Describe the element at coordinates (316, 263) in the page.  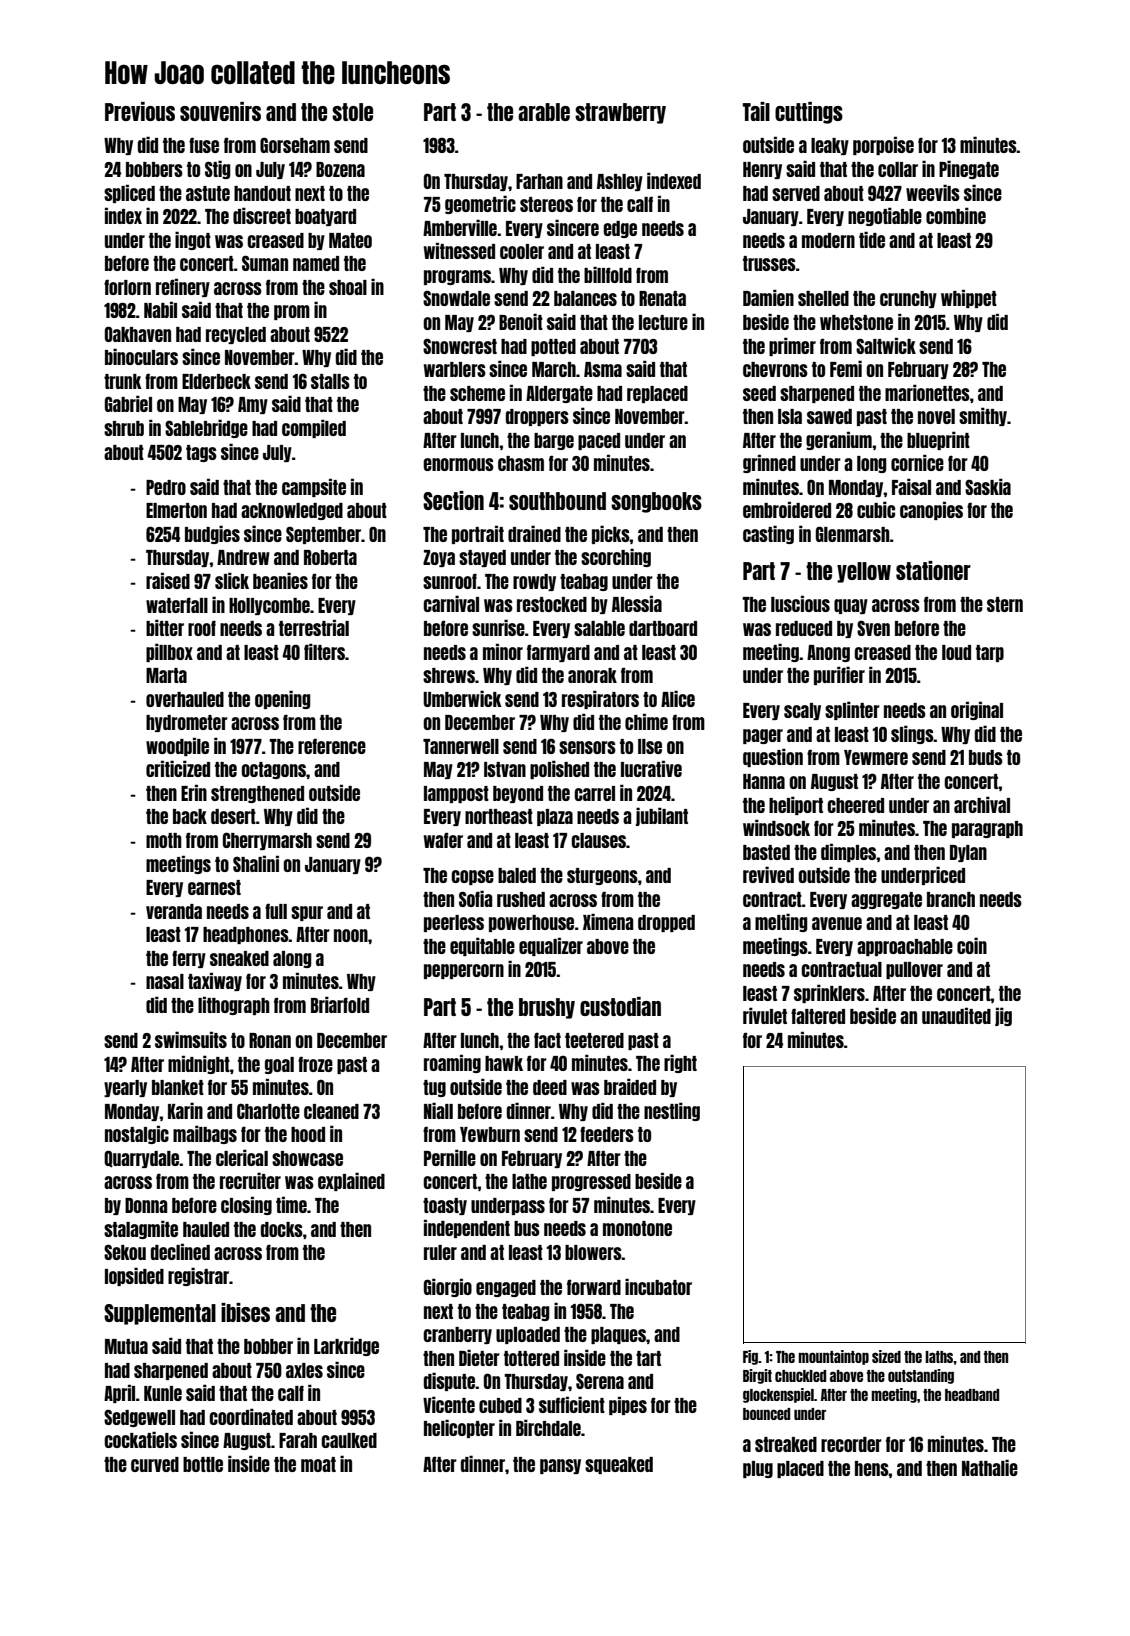
I see `named` at that location.
